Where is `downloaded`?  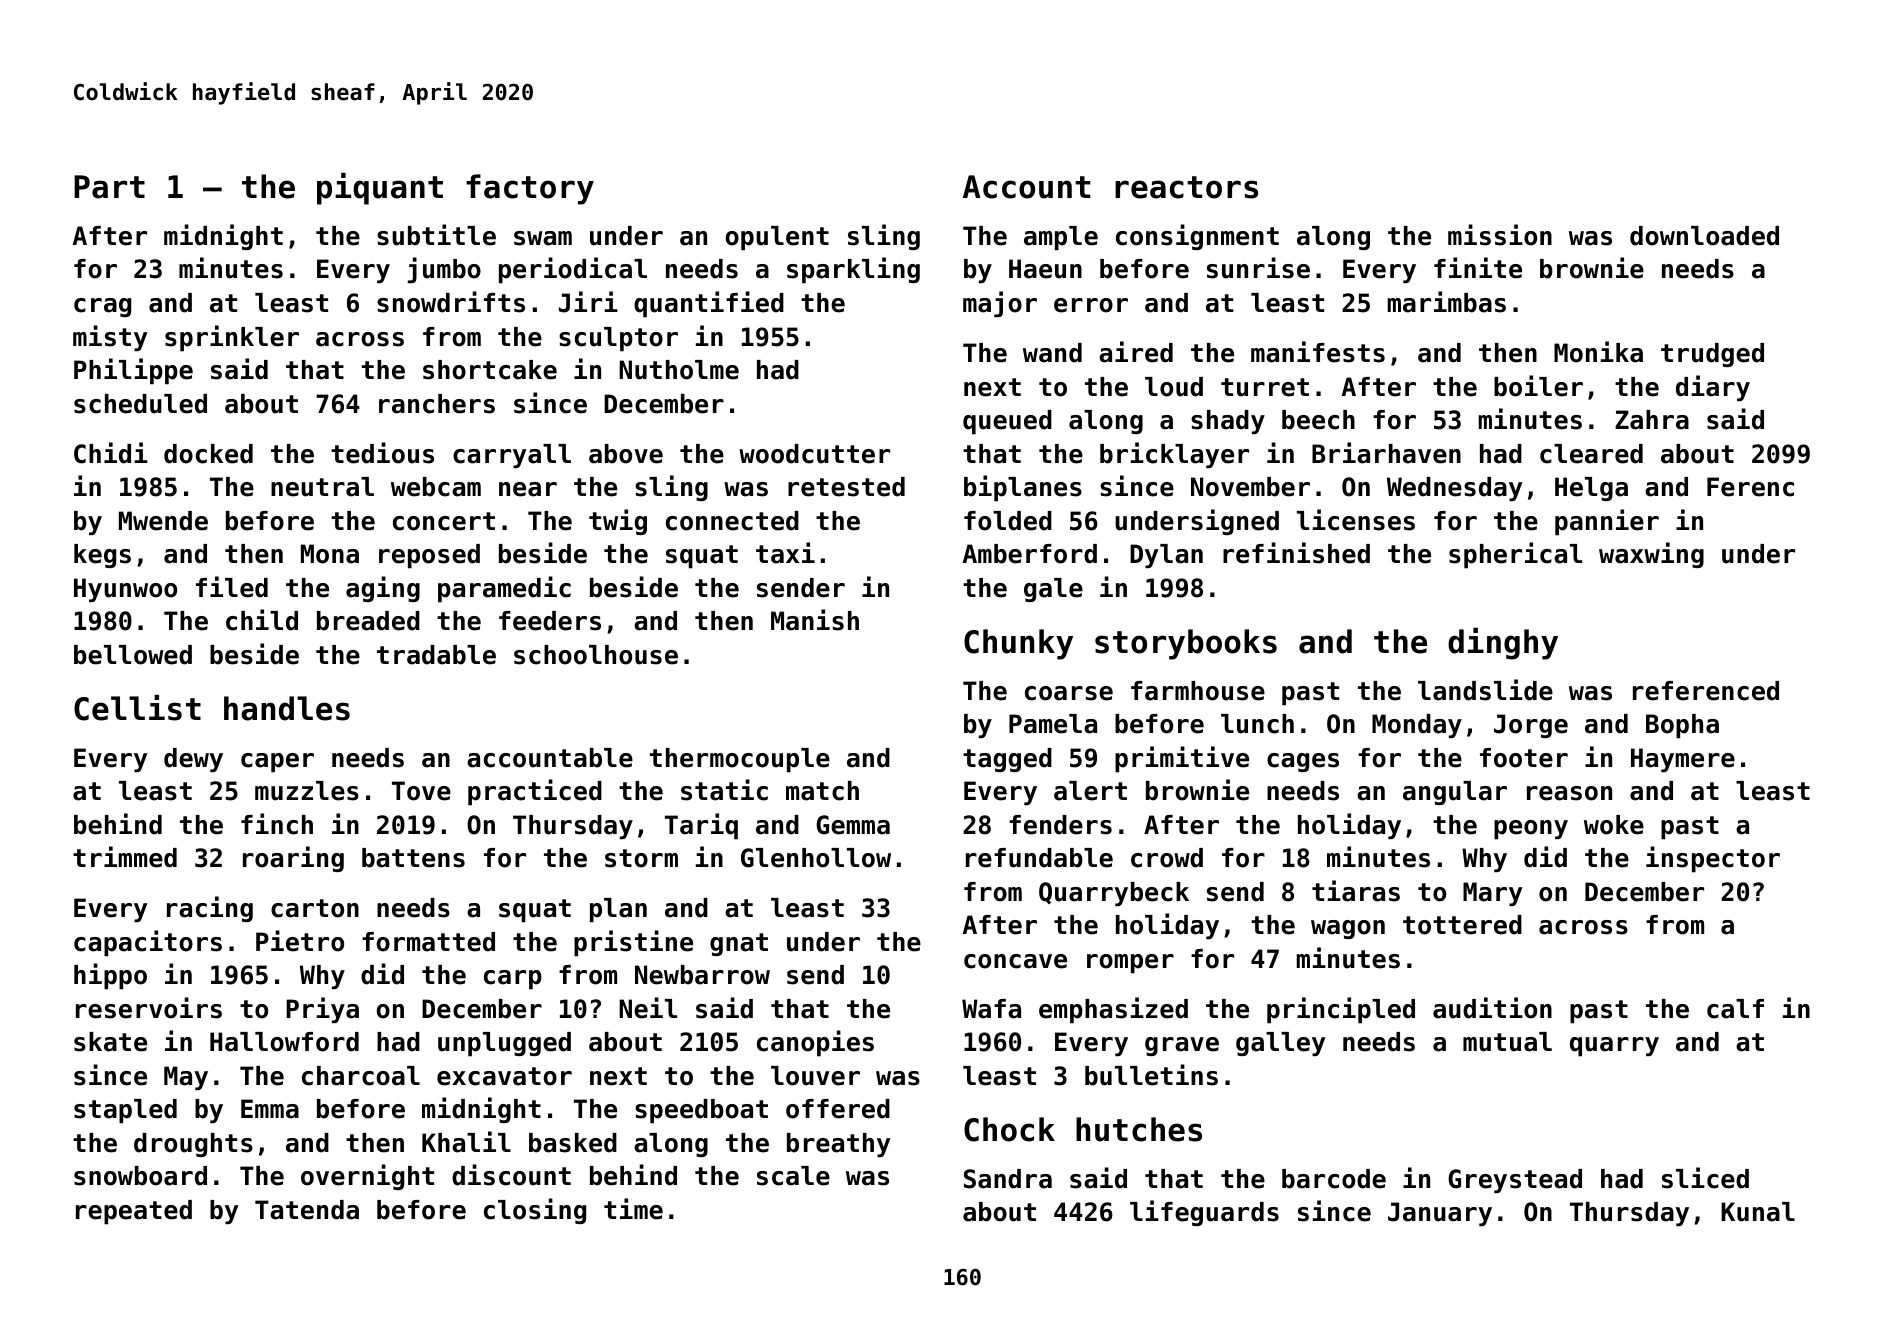 downloaded is located at coordinates (1704, 236).
